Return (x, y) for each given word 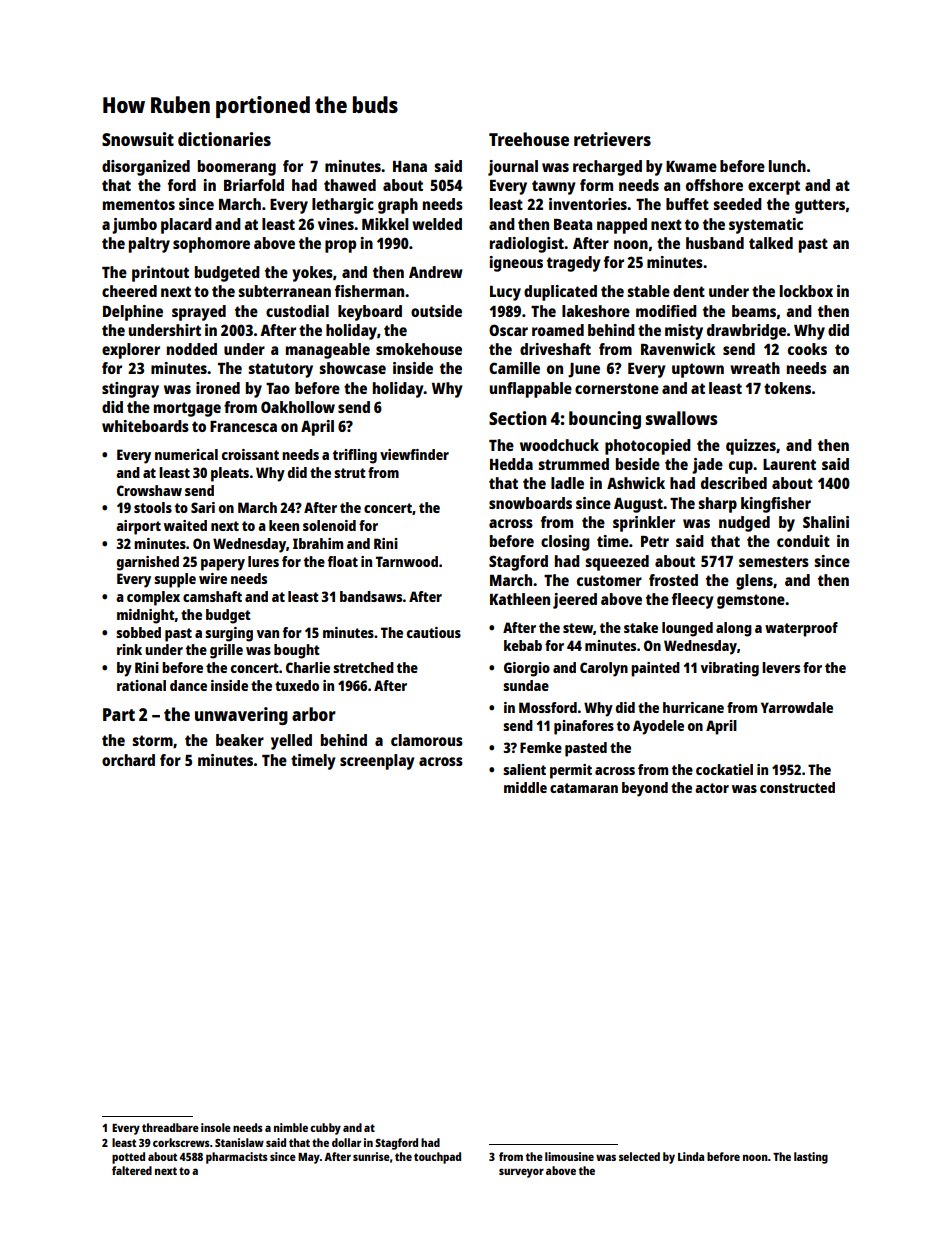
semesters (774, 561)
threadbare (170, 1127)
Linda (691, 1156)
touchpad (437, 1158)
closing (565, 543)
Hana (410, 166)
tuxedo (297, 685)
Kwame (691, 166)
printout (160, 274)
